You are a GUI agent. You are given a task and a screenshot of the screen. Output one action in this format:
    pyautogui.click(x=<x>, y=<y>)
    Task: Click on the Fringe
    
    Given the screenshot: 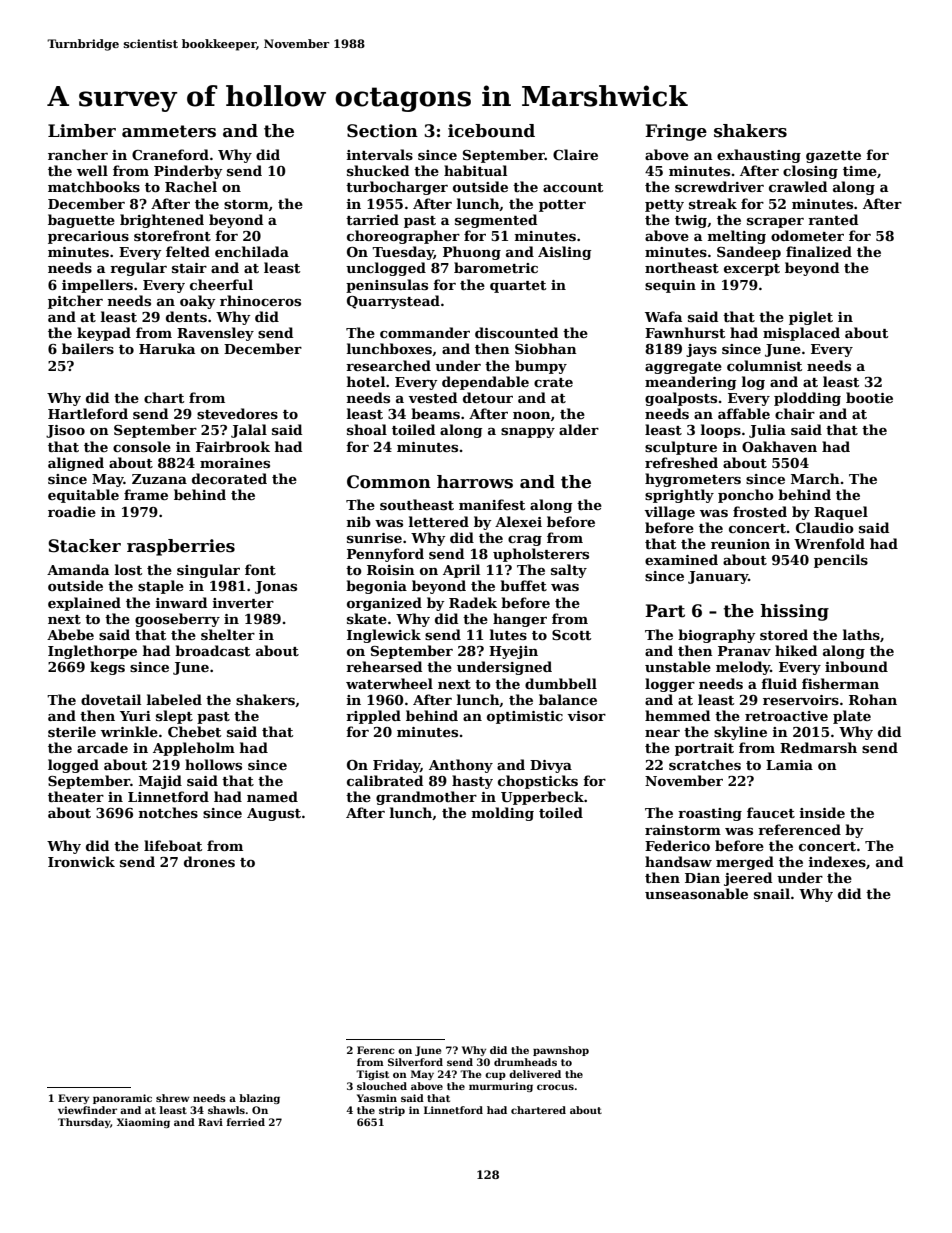 What is the action you would take?
    pyautogui.click(x=676, y=132)
